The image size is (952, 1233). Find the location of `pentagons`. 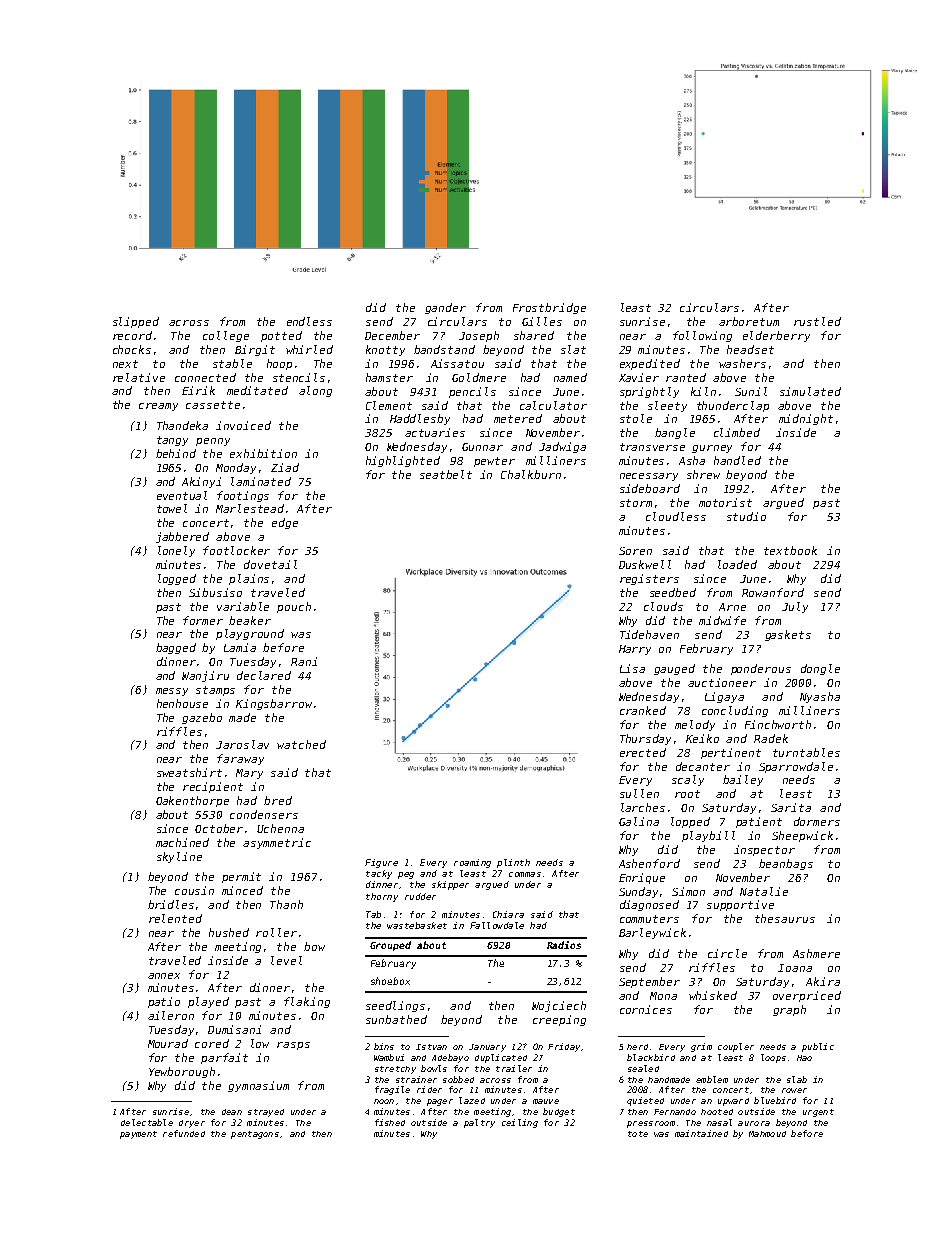

pentagons is located at coordinates (255, 1135).
